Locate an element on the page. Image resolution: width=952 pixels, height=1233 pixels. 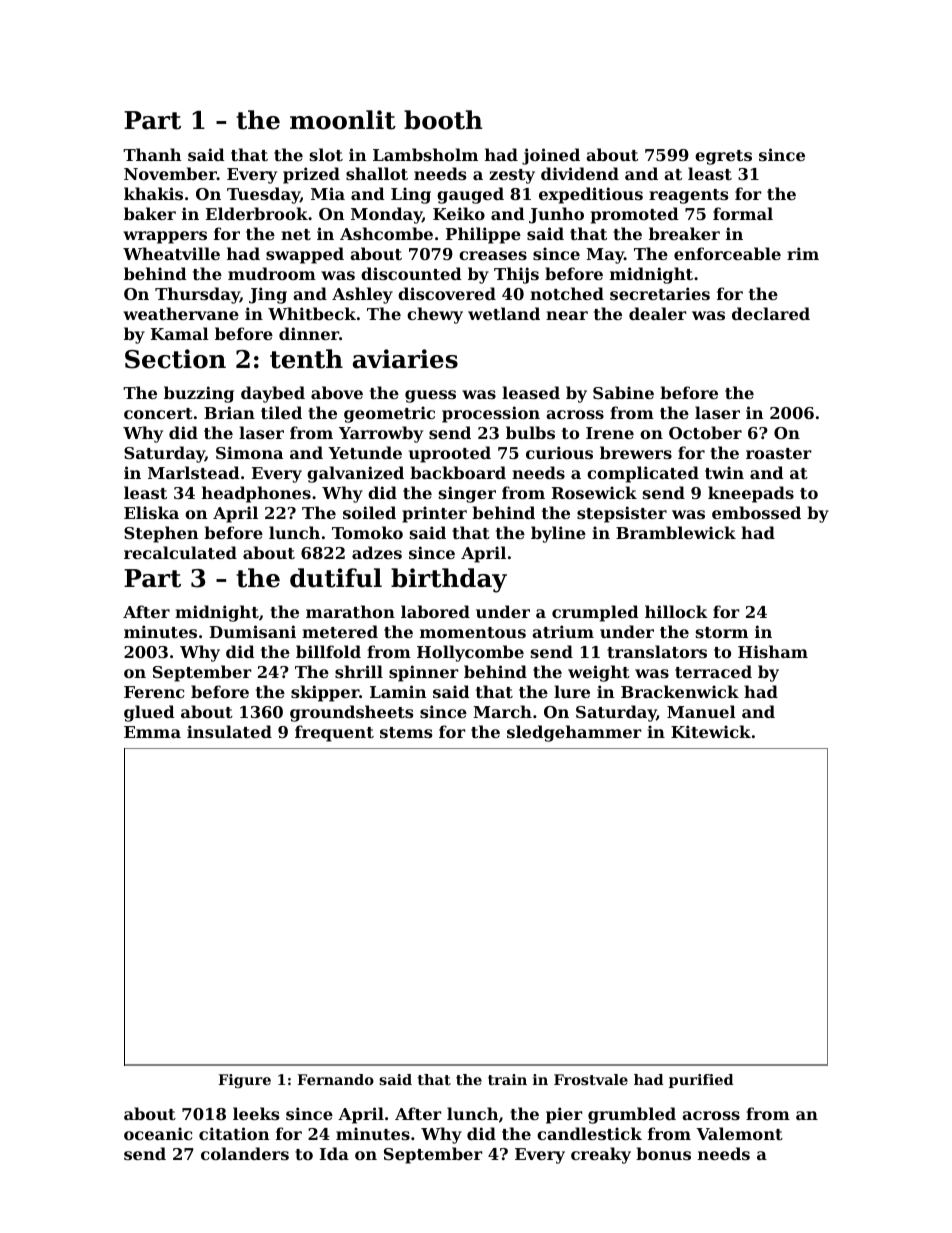
Ida is located at coordinates (334, 1153).
